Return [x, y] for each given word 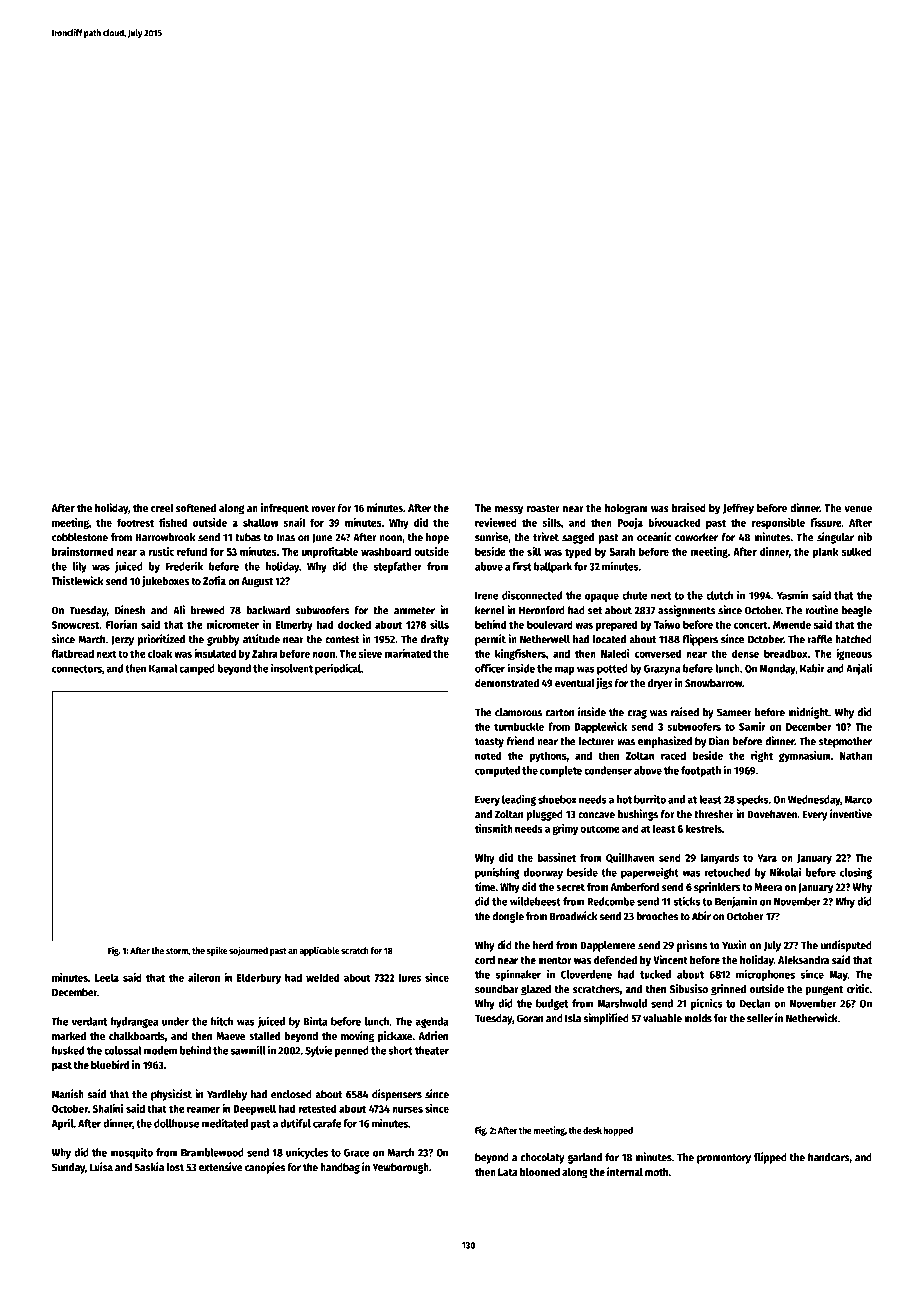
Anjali [859, 669]
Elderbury [259, 978]
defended [615, 960]
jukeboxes [165, 581]
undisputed [846, 946]
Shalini [108, 1108]
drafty [435, 640]
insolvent [292, 668]
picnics [706, 1004]
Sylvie [319, 1051]
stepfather [397, 567]
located [609, 639]
